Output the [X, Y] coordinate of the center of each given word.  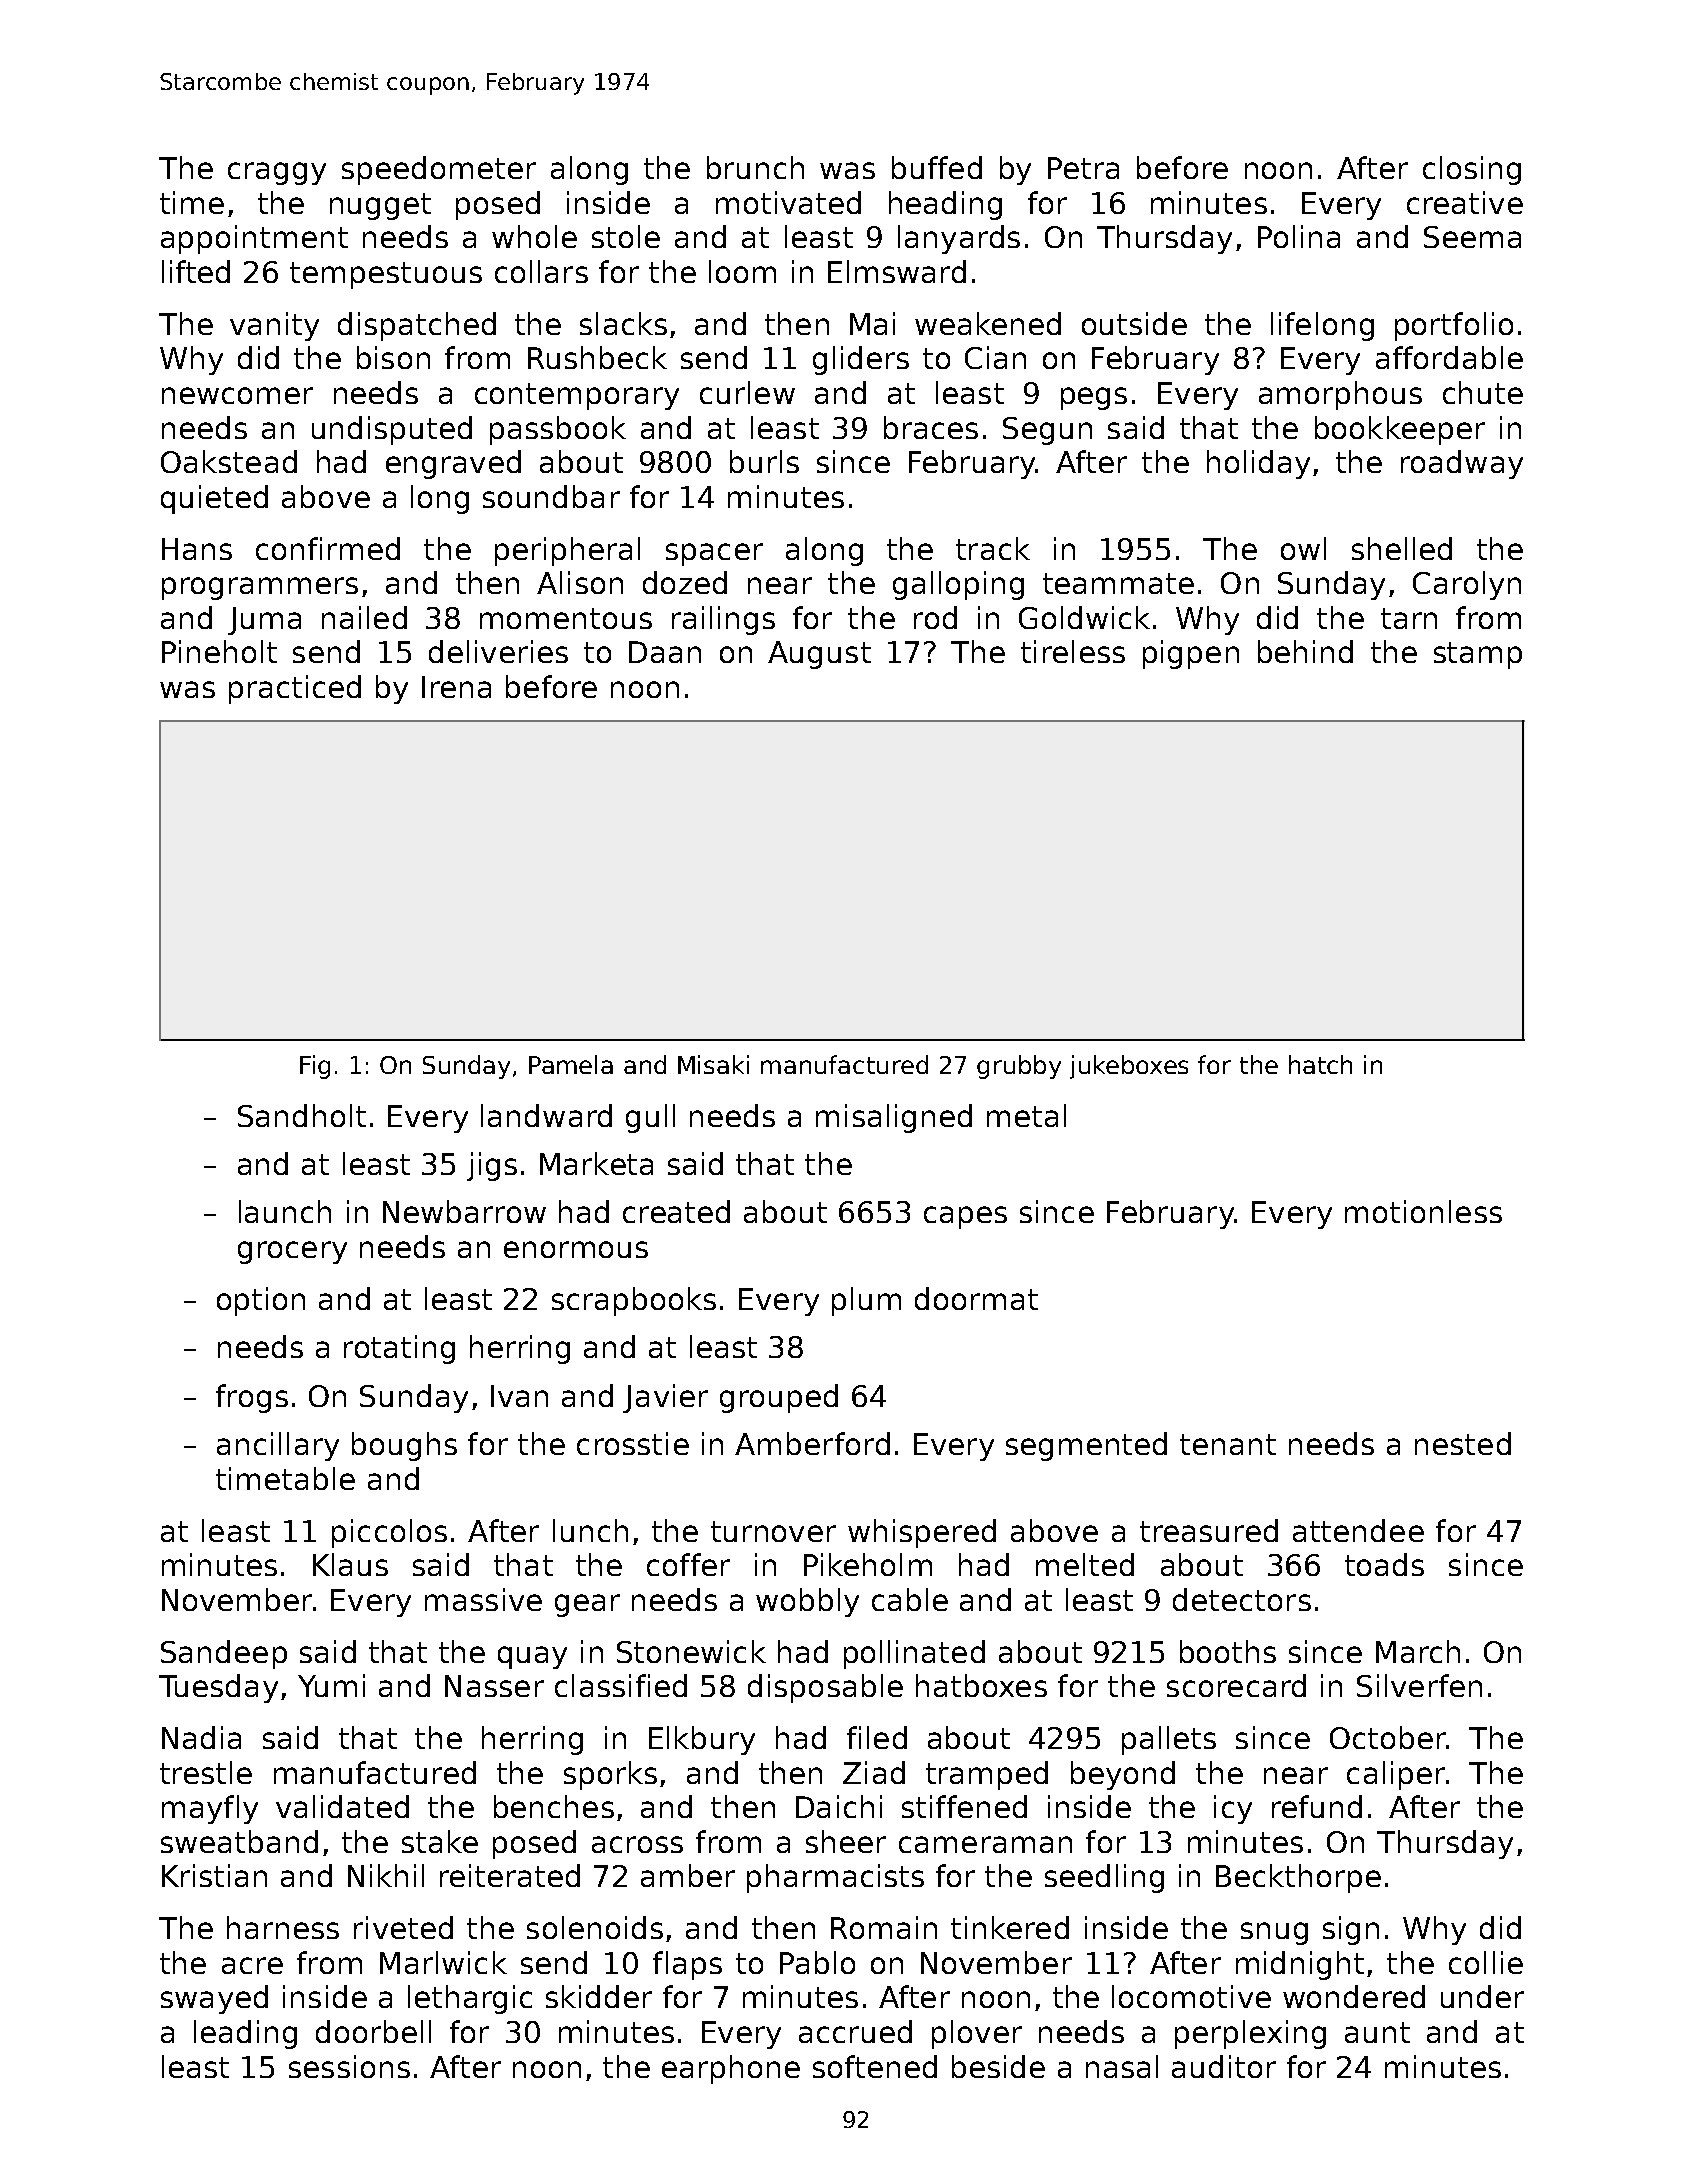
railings [723, 620]
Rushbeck [597, 357]
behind [1305, 651]
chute [1483, 392]
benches [554, 1806]
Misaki [713, 1064]
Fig [315, 1067]
